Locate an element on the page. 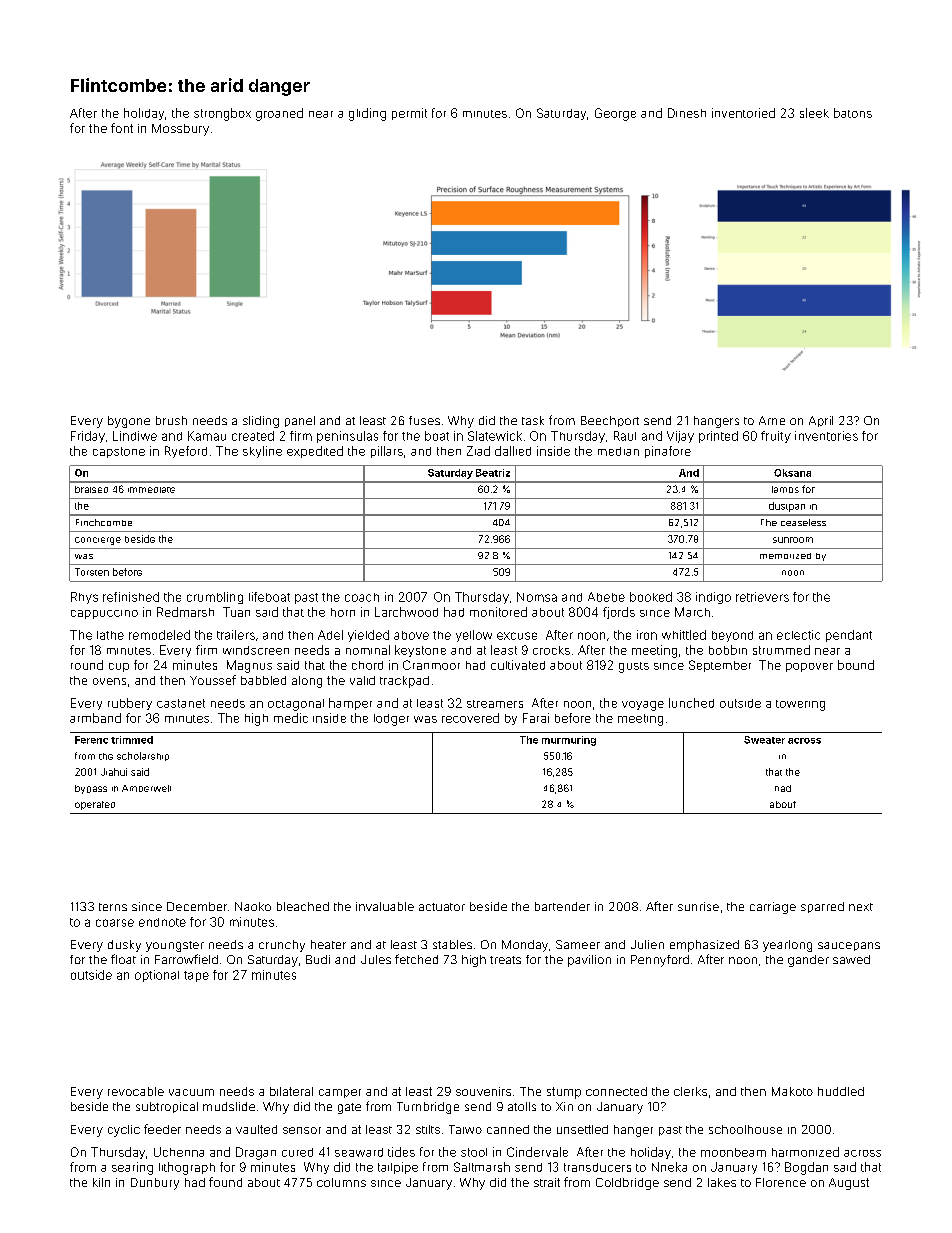  gliding is located at coordinates (367, 114).
